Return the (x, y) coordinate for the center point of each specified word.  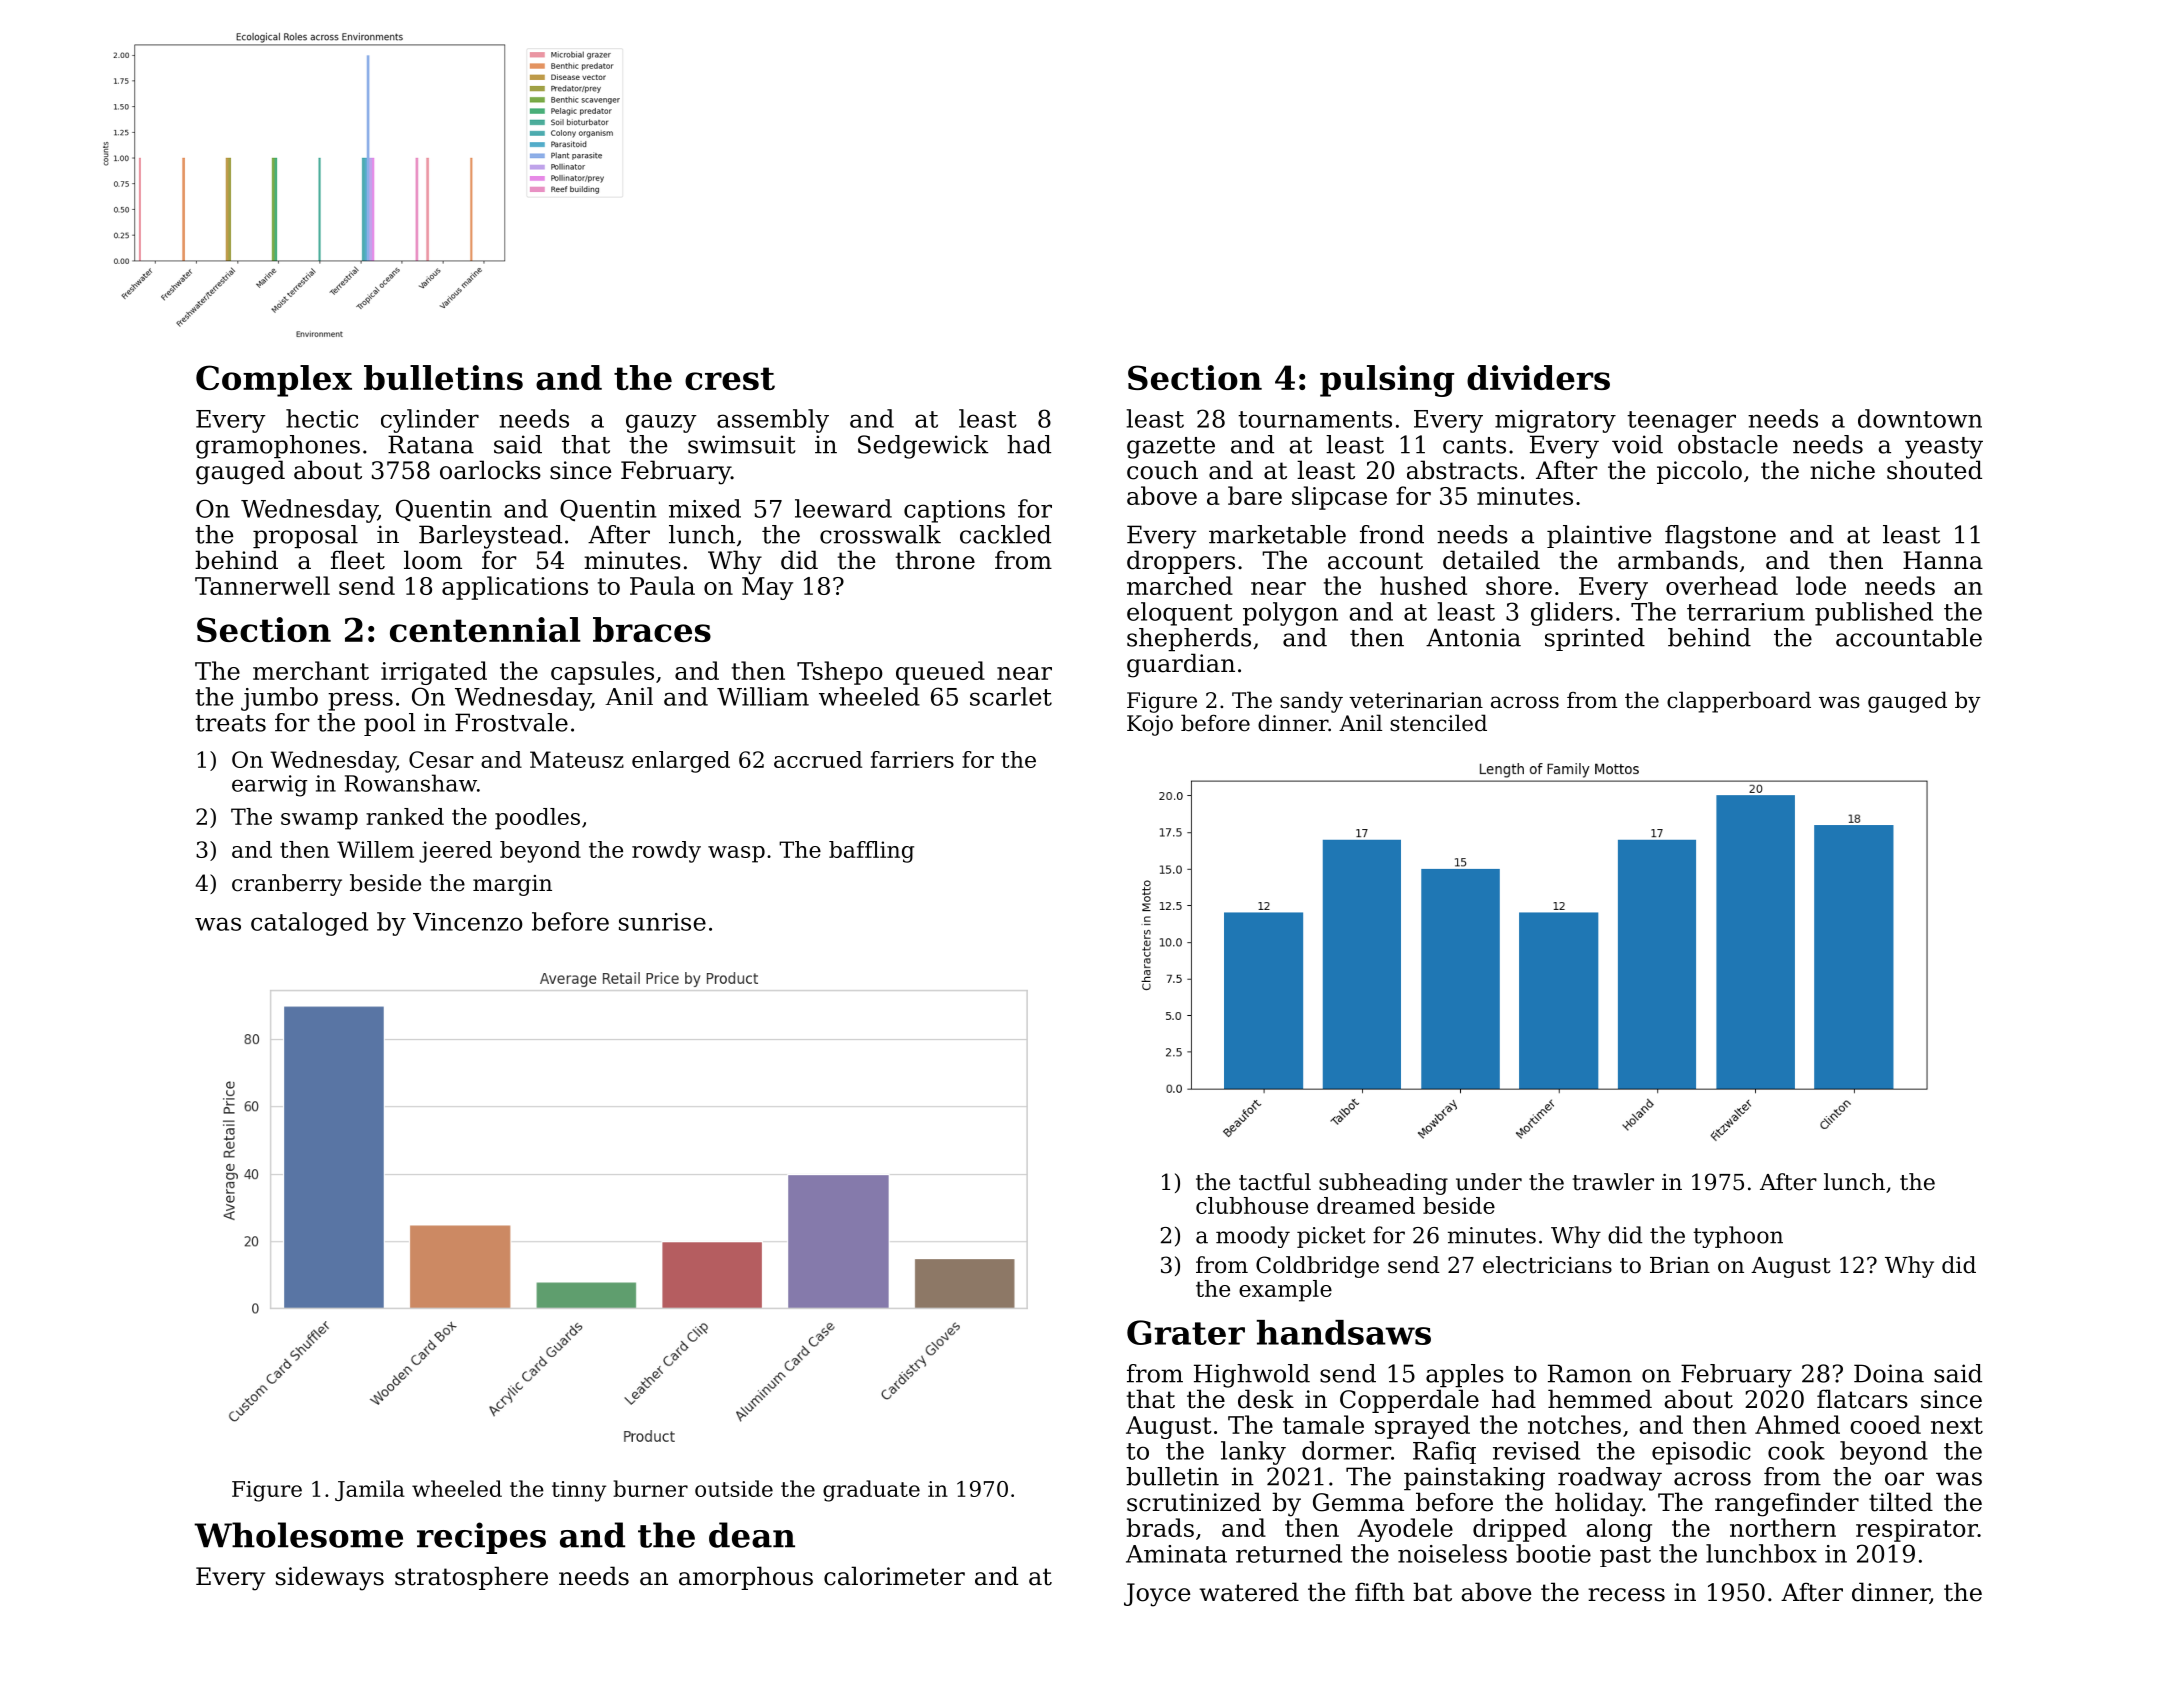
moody (1253, 1237)
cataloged (309, 924)
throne (935, 560)
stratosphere (471, 1578)
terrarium (1746, 612)
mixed (705, 508)
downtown (1920, 418)
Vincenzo (468, 922)
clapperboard (1739, 702)
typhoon (1738, 1237)
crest (730, 378)
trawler (1613, 1182)
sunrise (662, 922)
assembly (773, 421)
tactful (1275, 1182)
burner (650, 1488)
